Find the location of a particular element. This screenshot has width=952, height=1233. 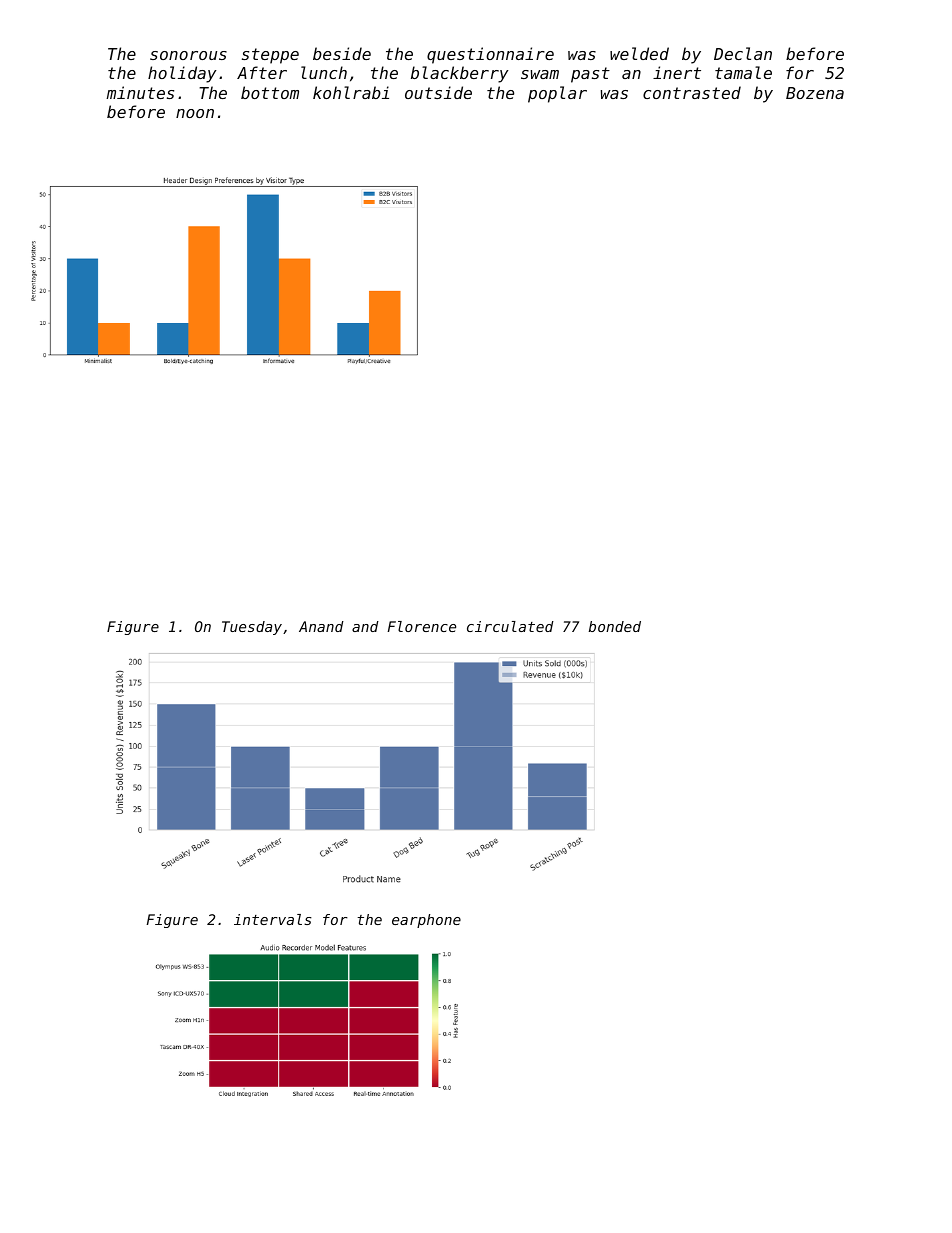

Bozena is located at coordinates (815, 93).
